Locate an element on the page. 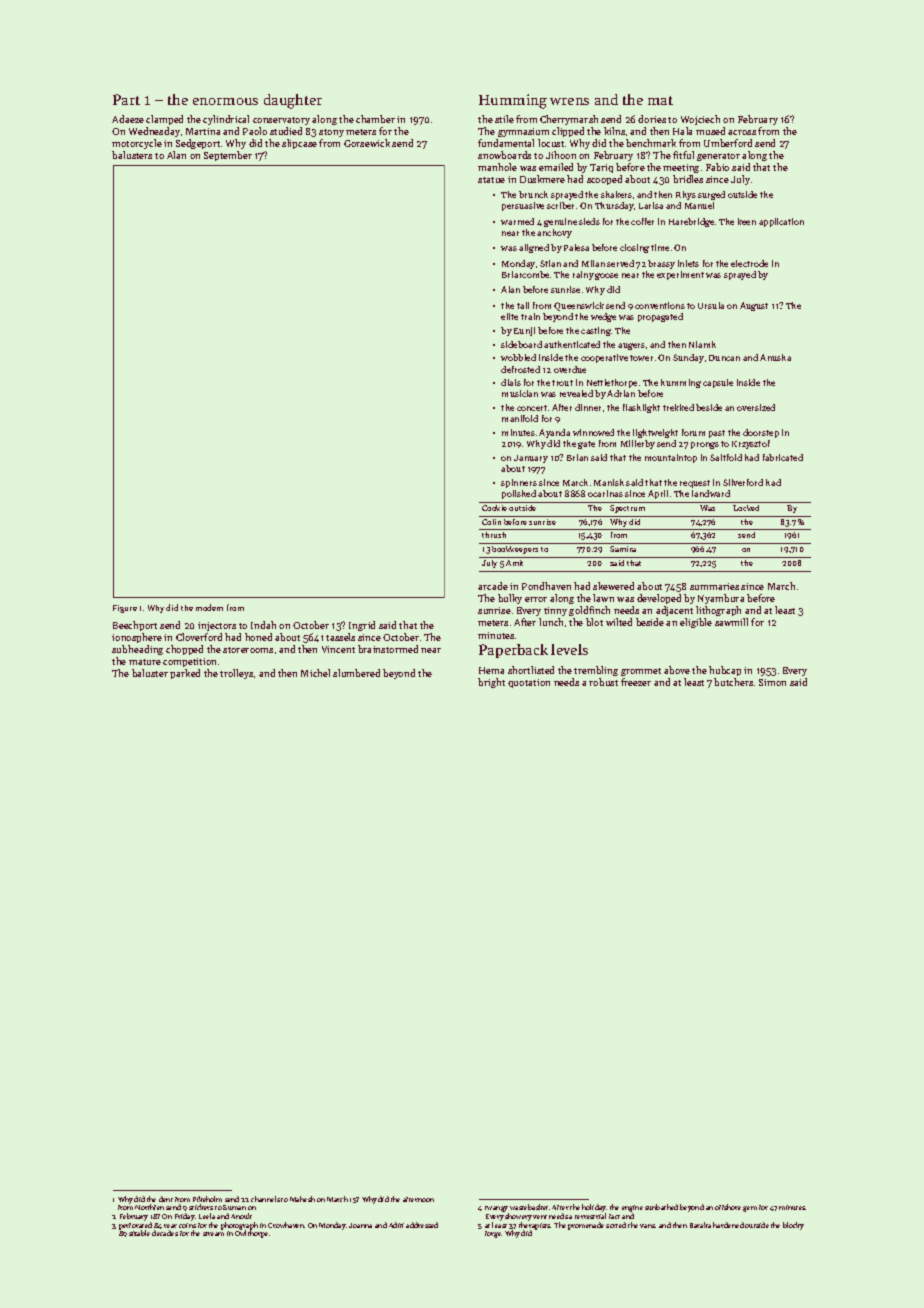 This page has height=1308, width=924. Simon is located at coordinates (772, 682).
